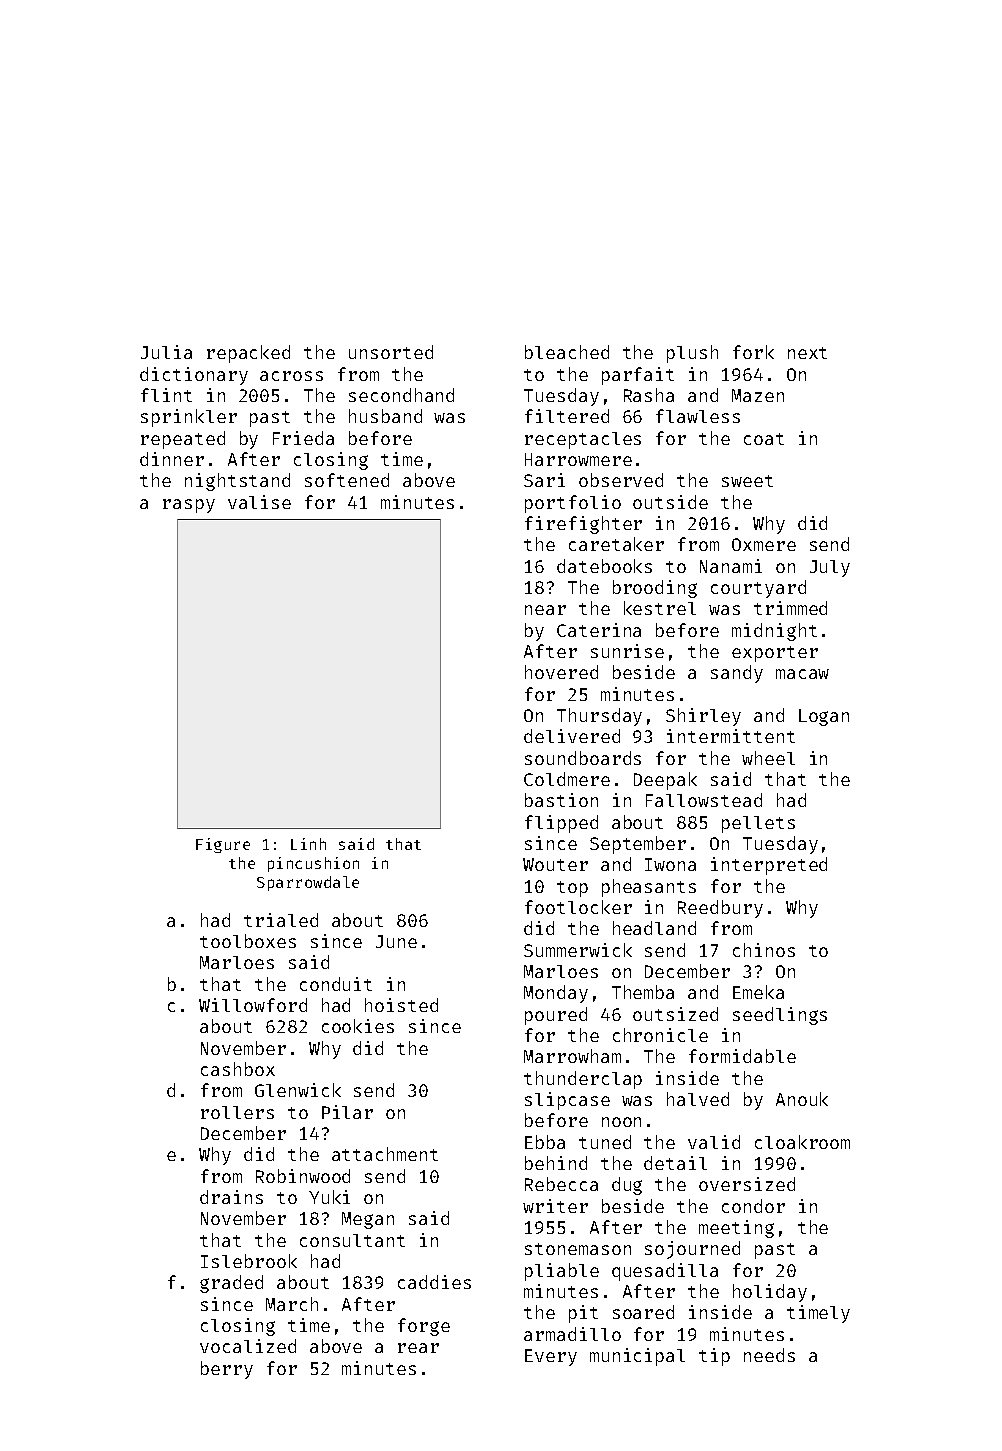 Image resolution: width=1002 pixels, height=1451 pixels. I want to click on graded, so click(231, 1284).
